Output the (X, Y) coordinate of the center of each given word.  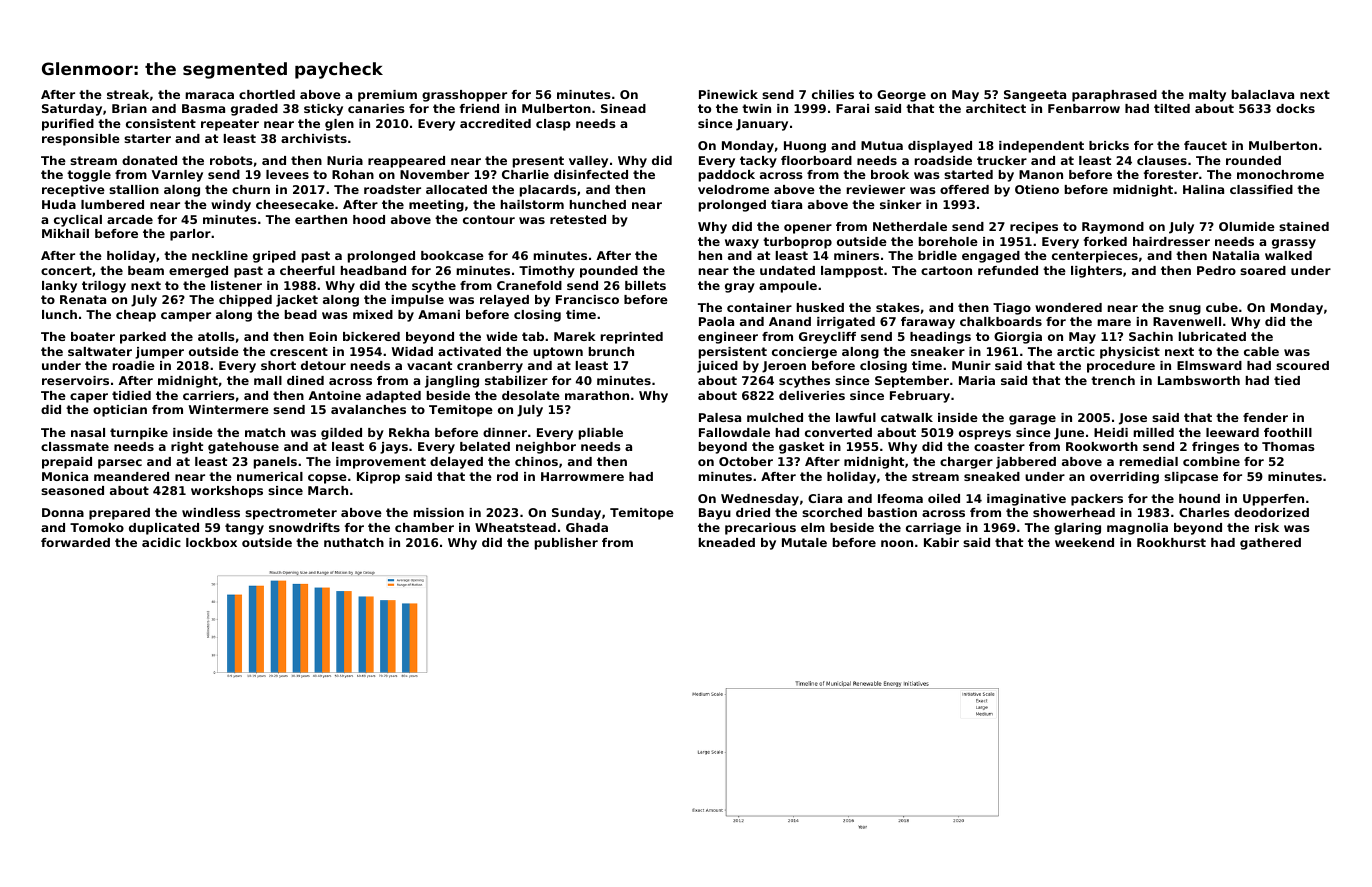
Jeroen (784, 367)
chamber (424, 527)
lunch (59, 314)
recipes (1034, 228)
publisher (566, 544)
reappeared (406, 162)
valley (588, 162)
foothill (1288, 432)
